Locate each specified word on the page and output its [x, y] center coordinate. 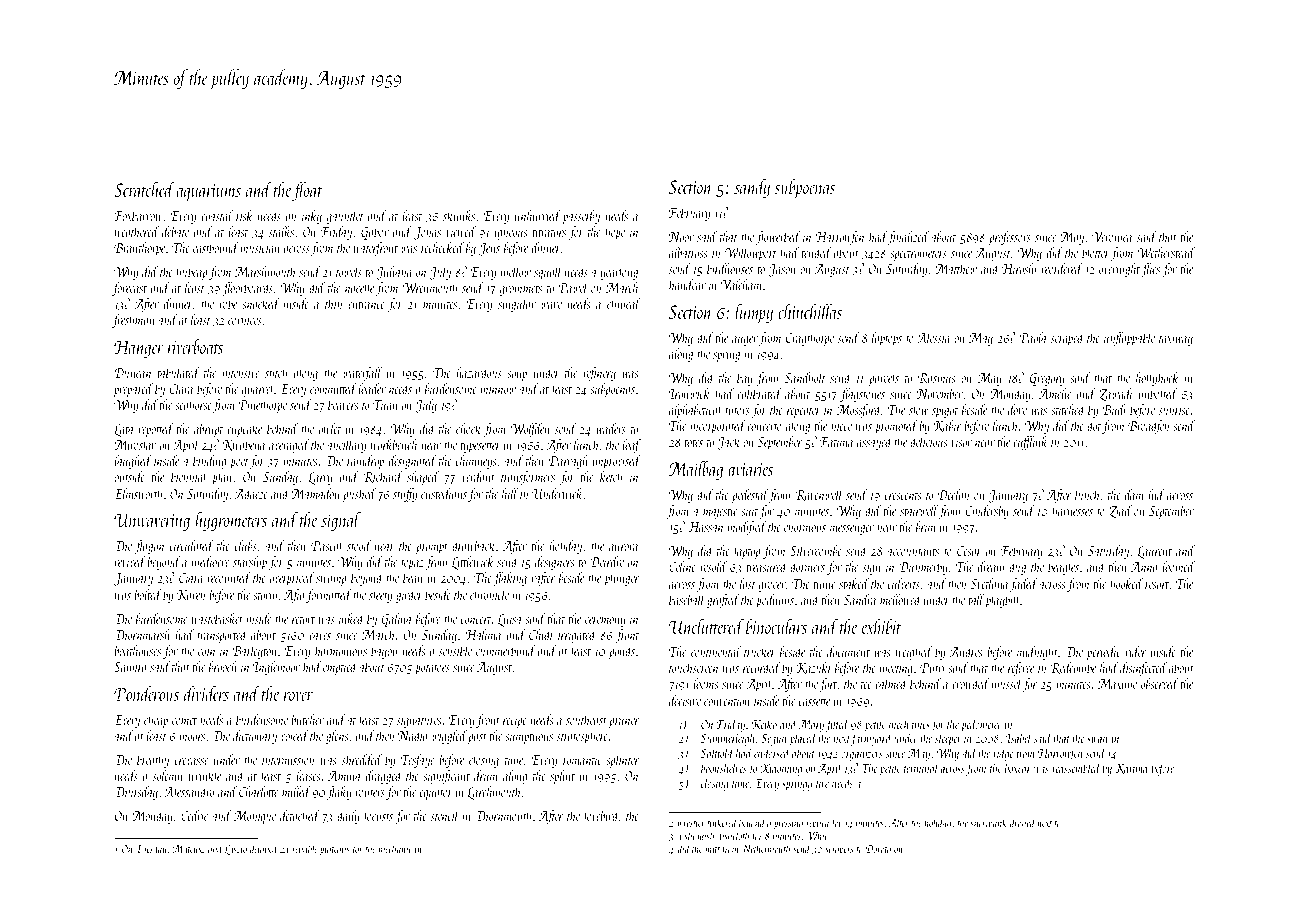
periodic [1104, 653]
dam [1134, 494]
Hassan [705, 527]
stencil [445, 815]
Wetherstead [1166, 252]
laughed [133, 462]
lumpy [754, 314]
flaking [510, 579]
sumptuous [529, 738]
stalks [281, 231]
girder [409, 596]
